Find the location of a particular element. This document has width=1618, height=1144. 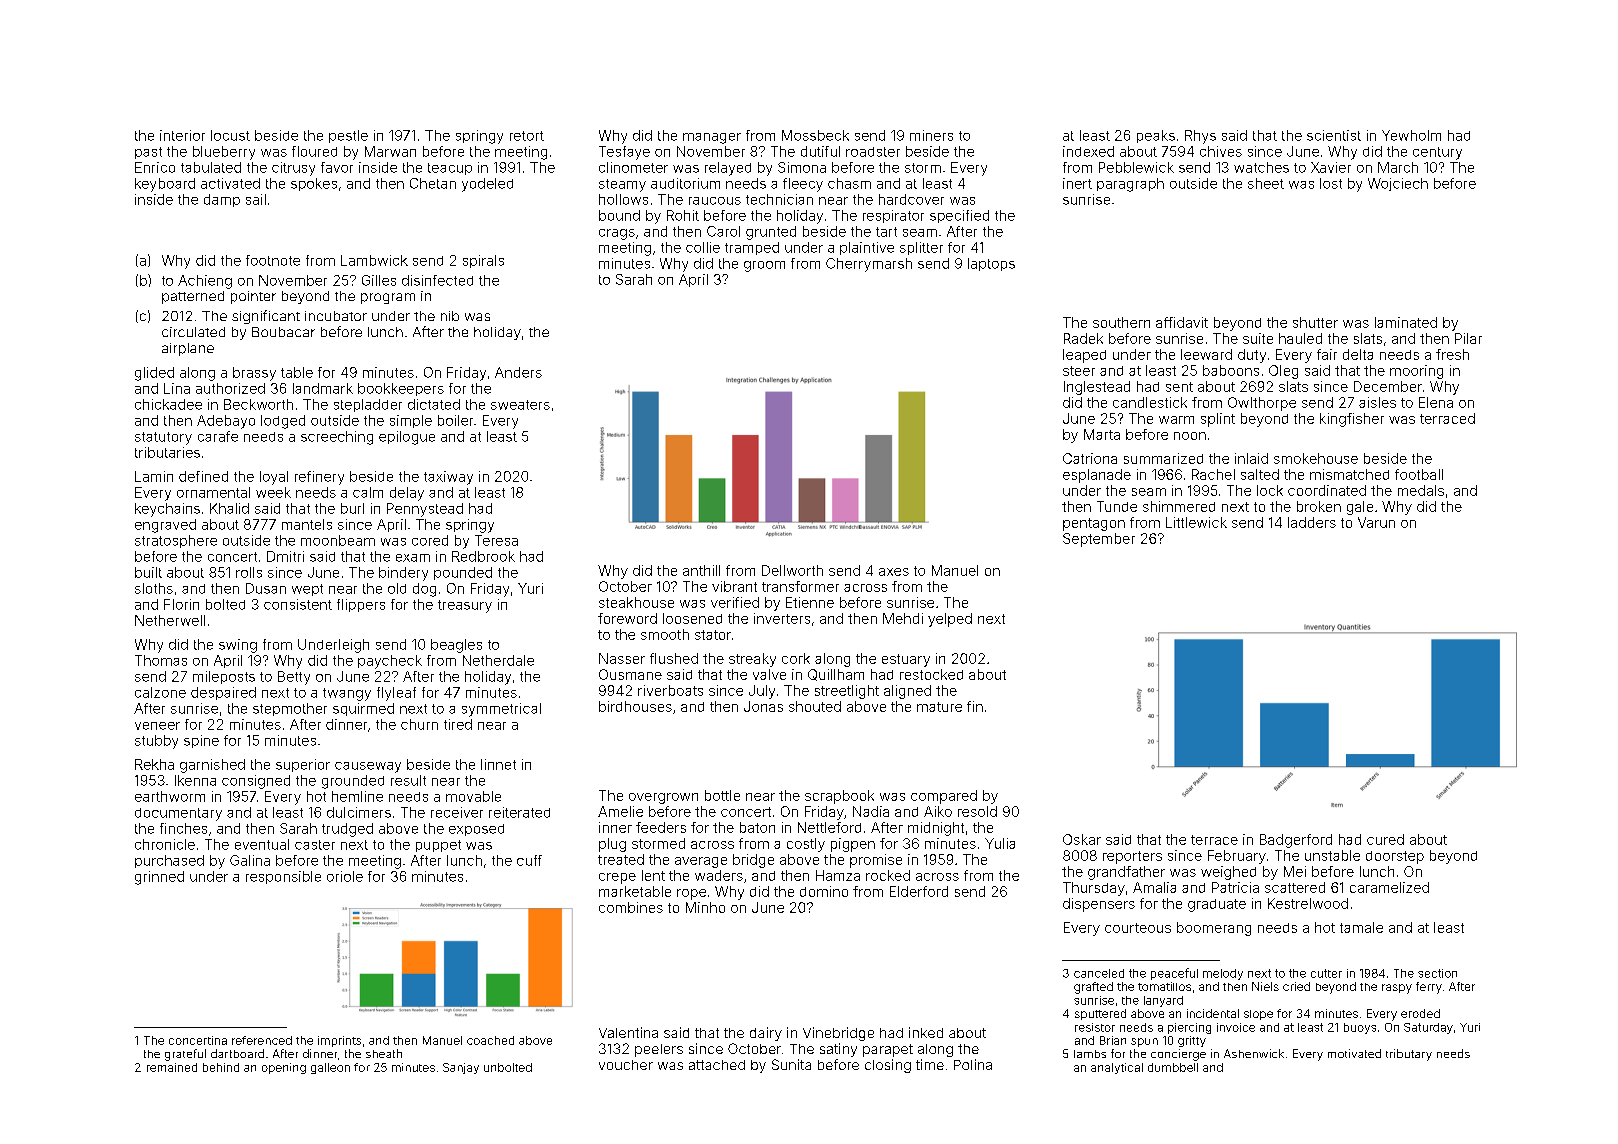

patterned is located at coordinates (193, 297).
